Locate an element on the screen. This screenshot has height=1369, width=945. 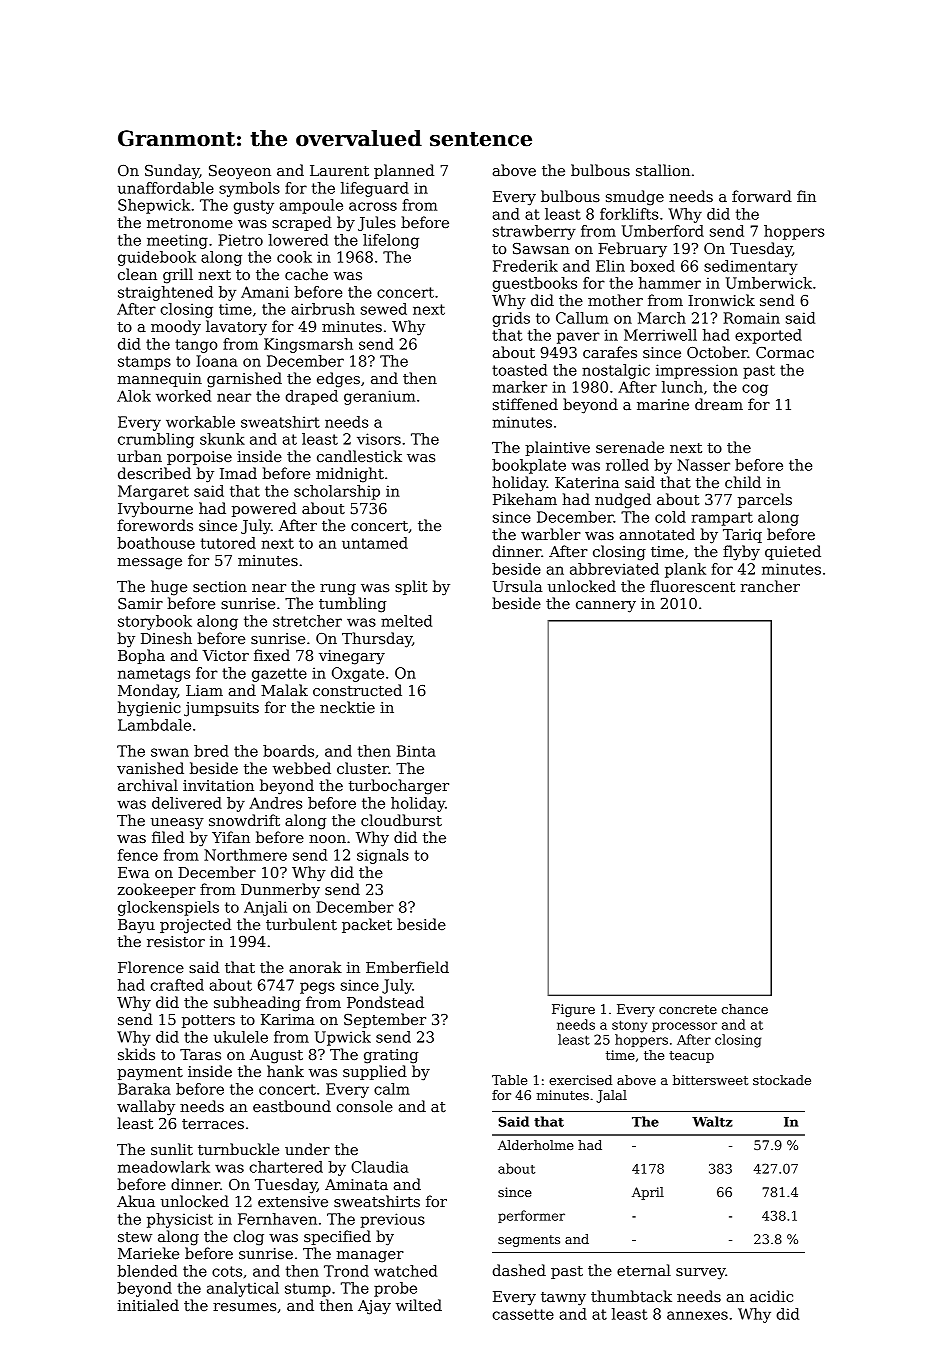
strawberry is located at coordinates (534, 232).
